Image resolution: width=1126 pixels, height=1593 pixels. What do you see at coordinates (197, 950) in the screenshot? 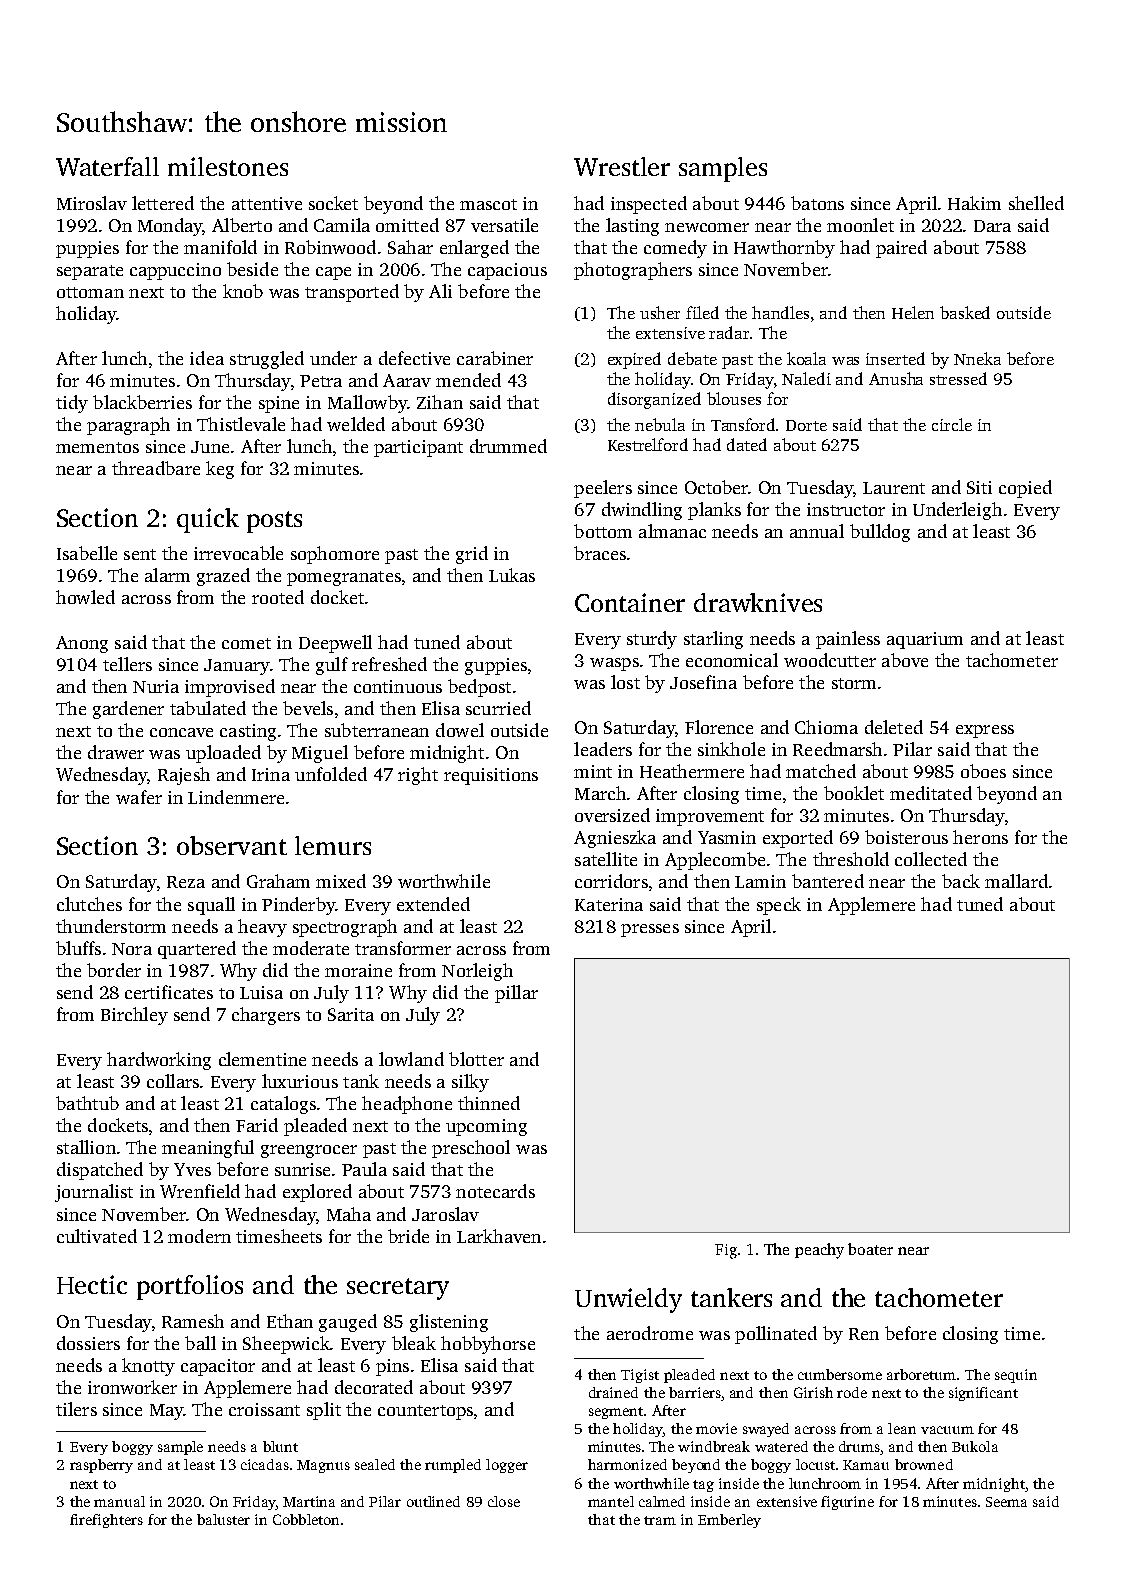
I see `quartered` at bounding box center [197, 950].
